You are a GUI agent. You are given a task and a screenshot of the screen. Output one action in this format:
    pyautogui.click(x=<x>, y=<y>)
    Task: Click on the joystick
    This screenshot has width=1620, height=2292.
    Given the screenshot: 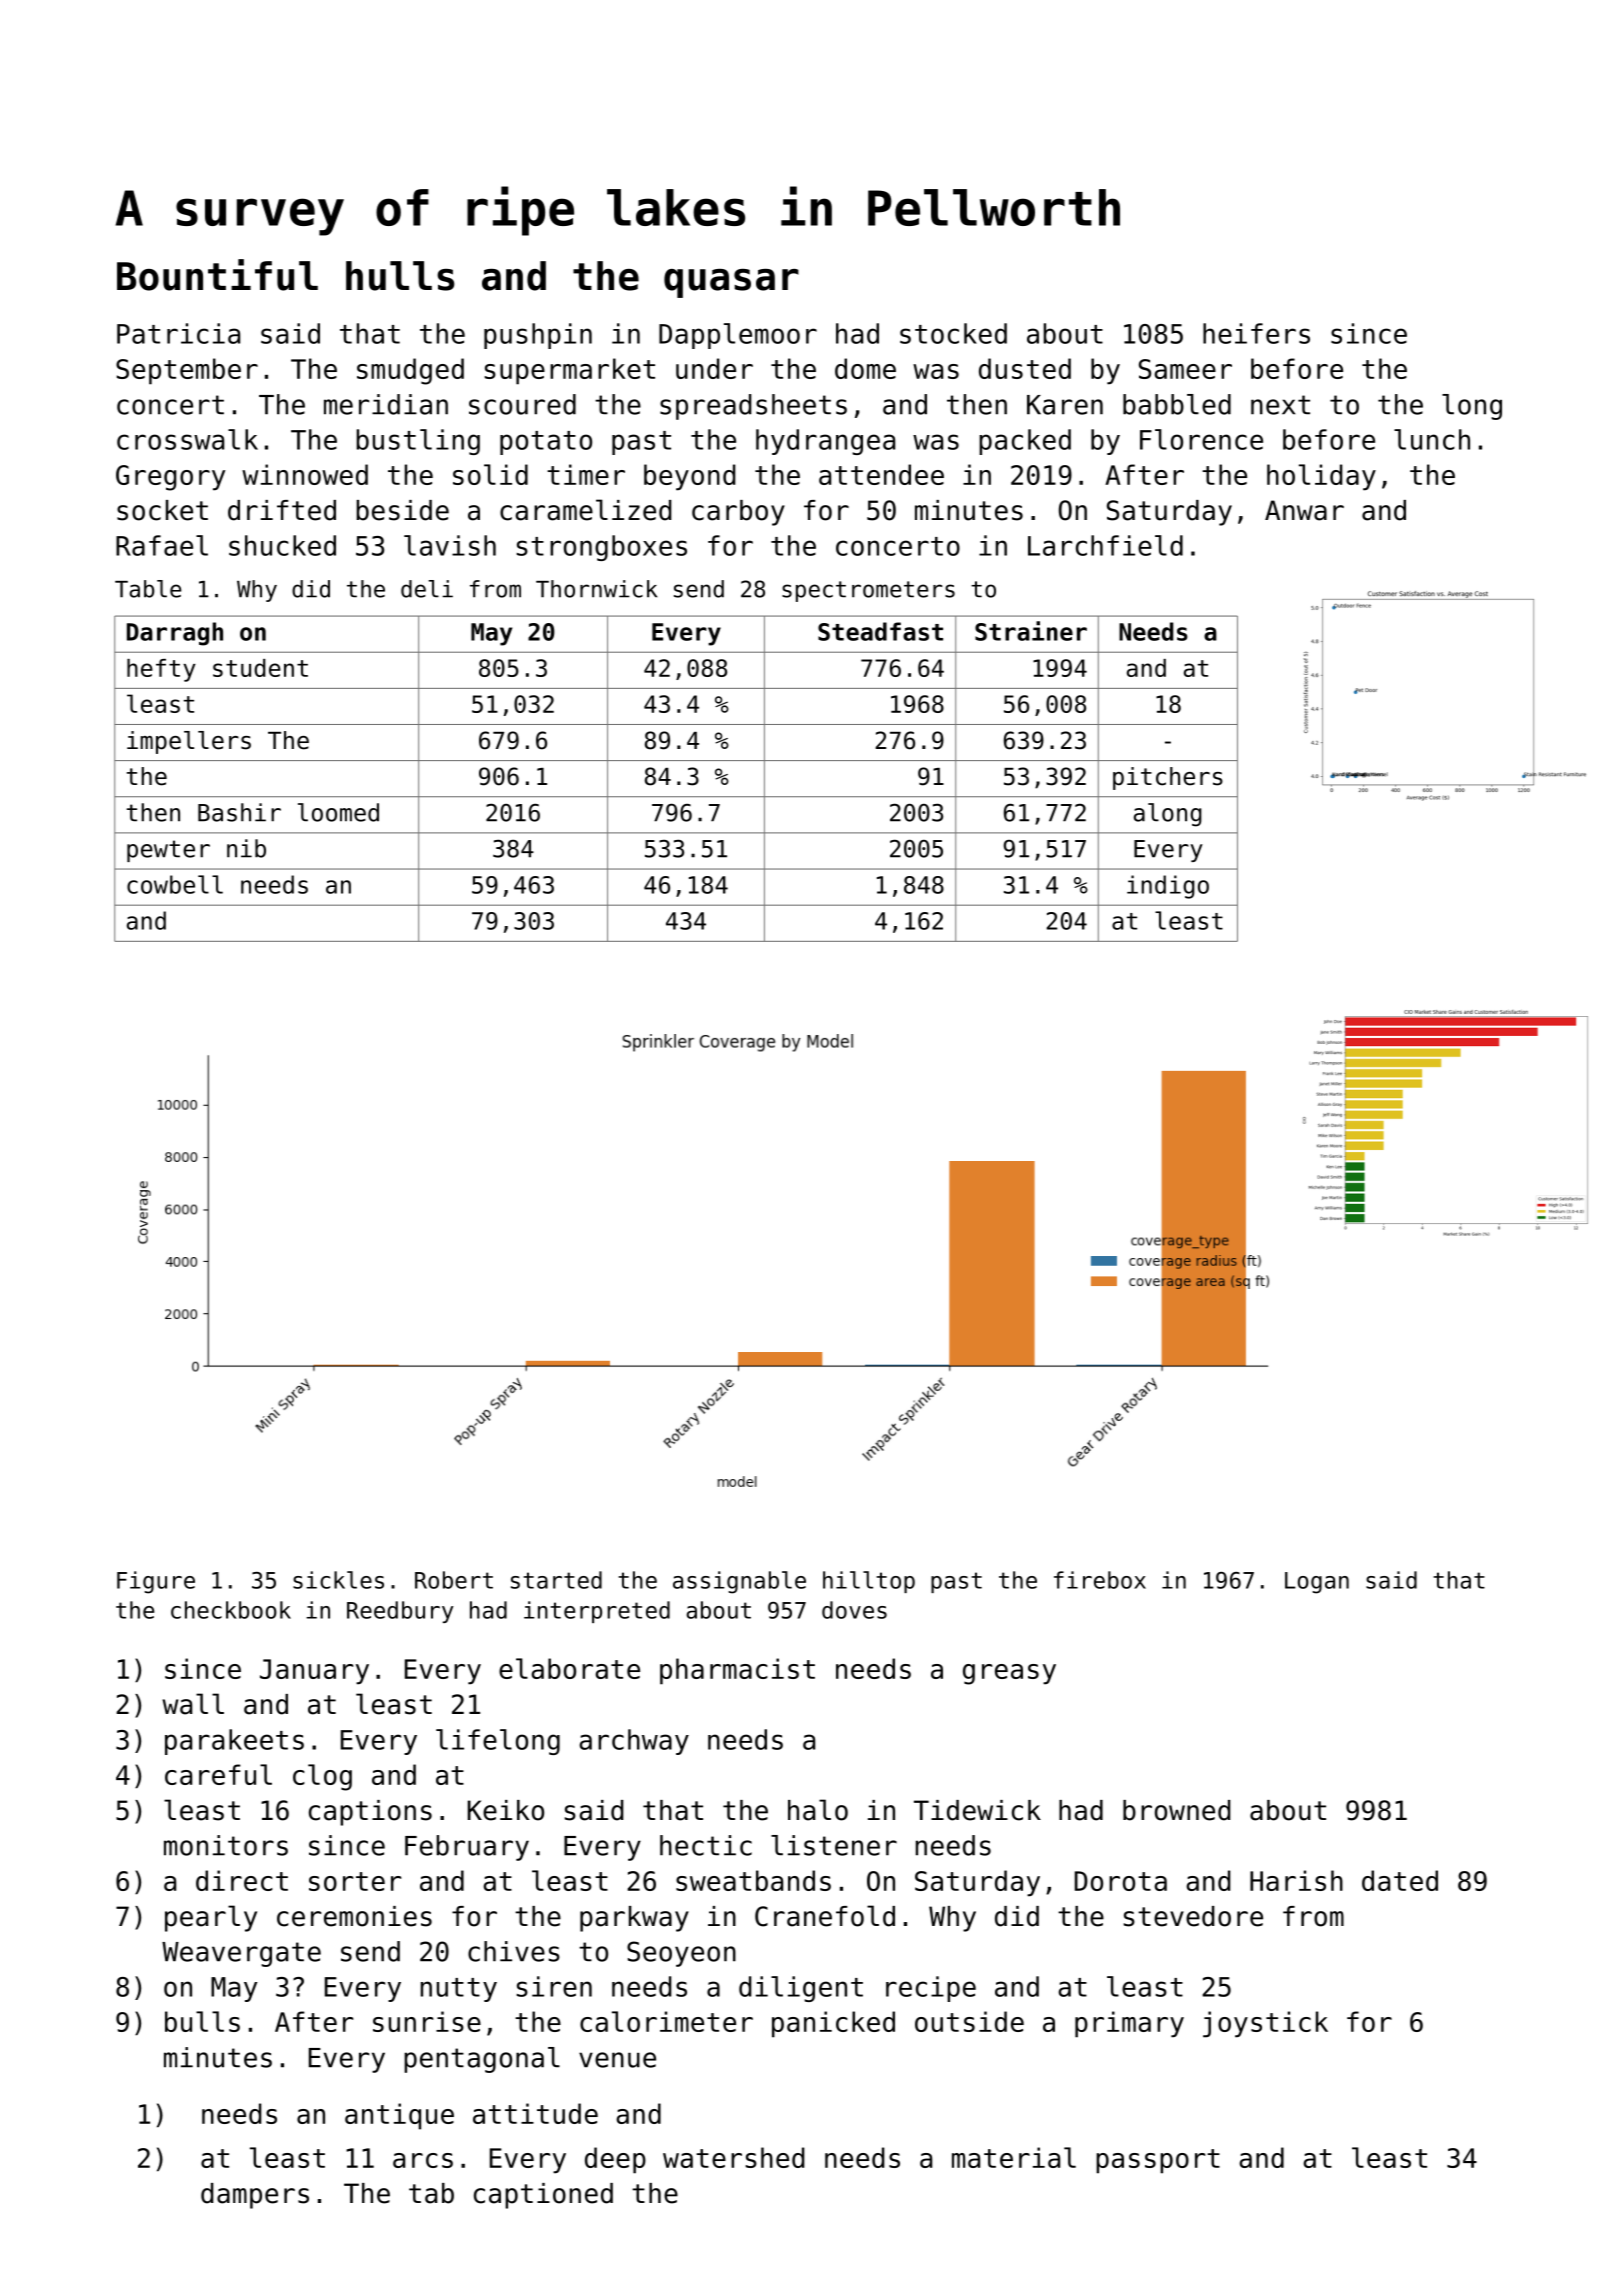 What is the action you would take?
    pyautogui.click(x=1265, y=2024)
